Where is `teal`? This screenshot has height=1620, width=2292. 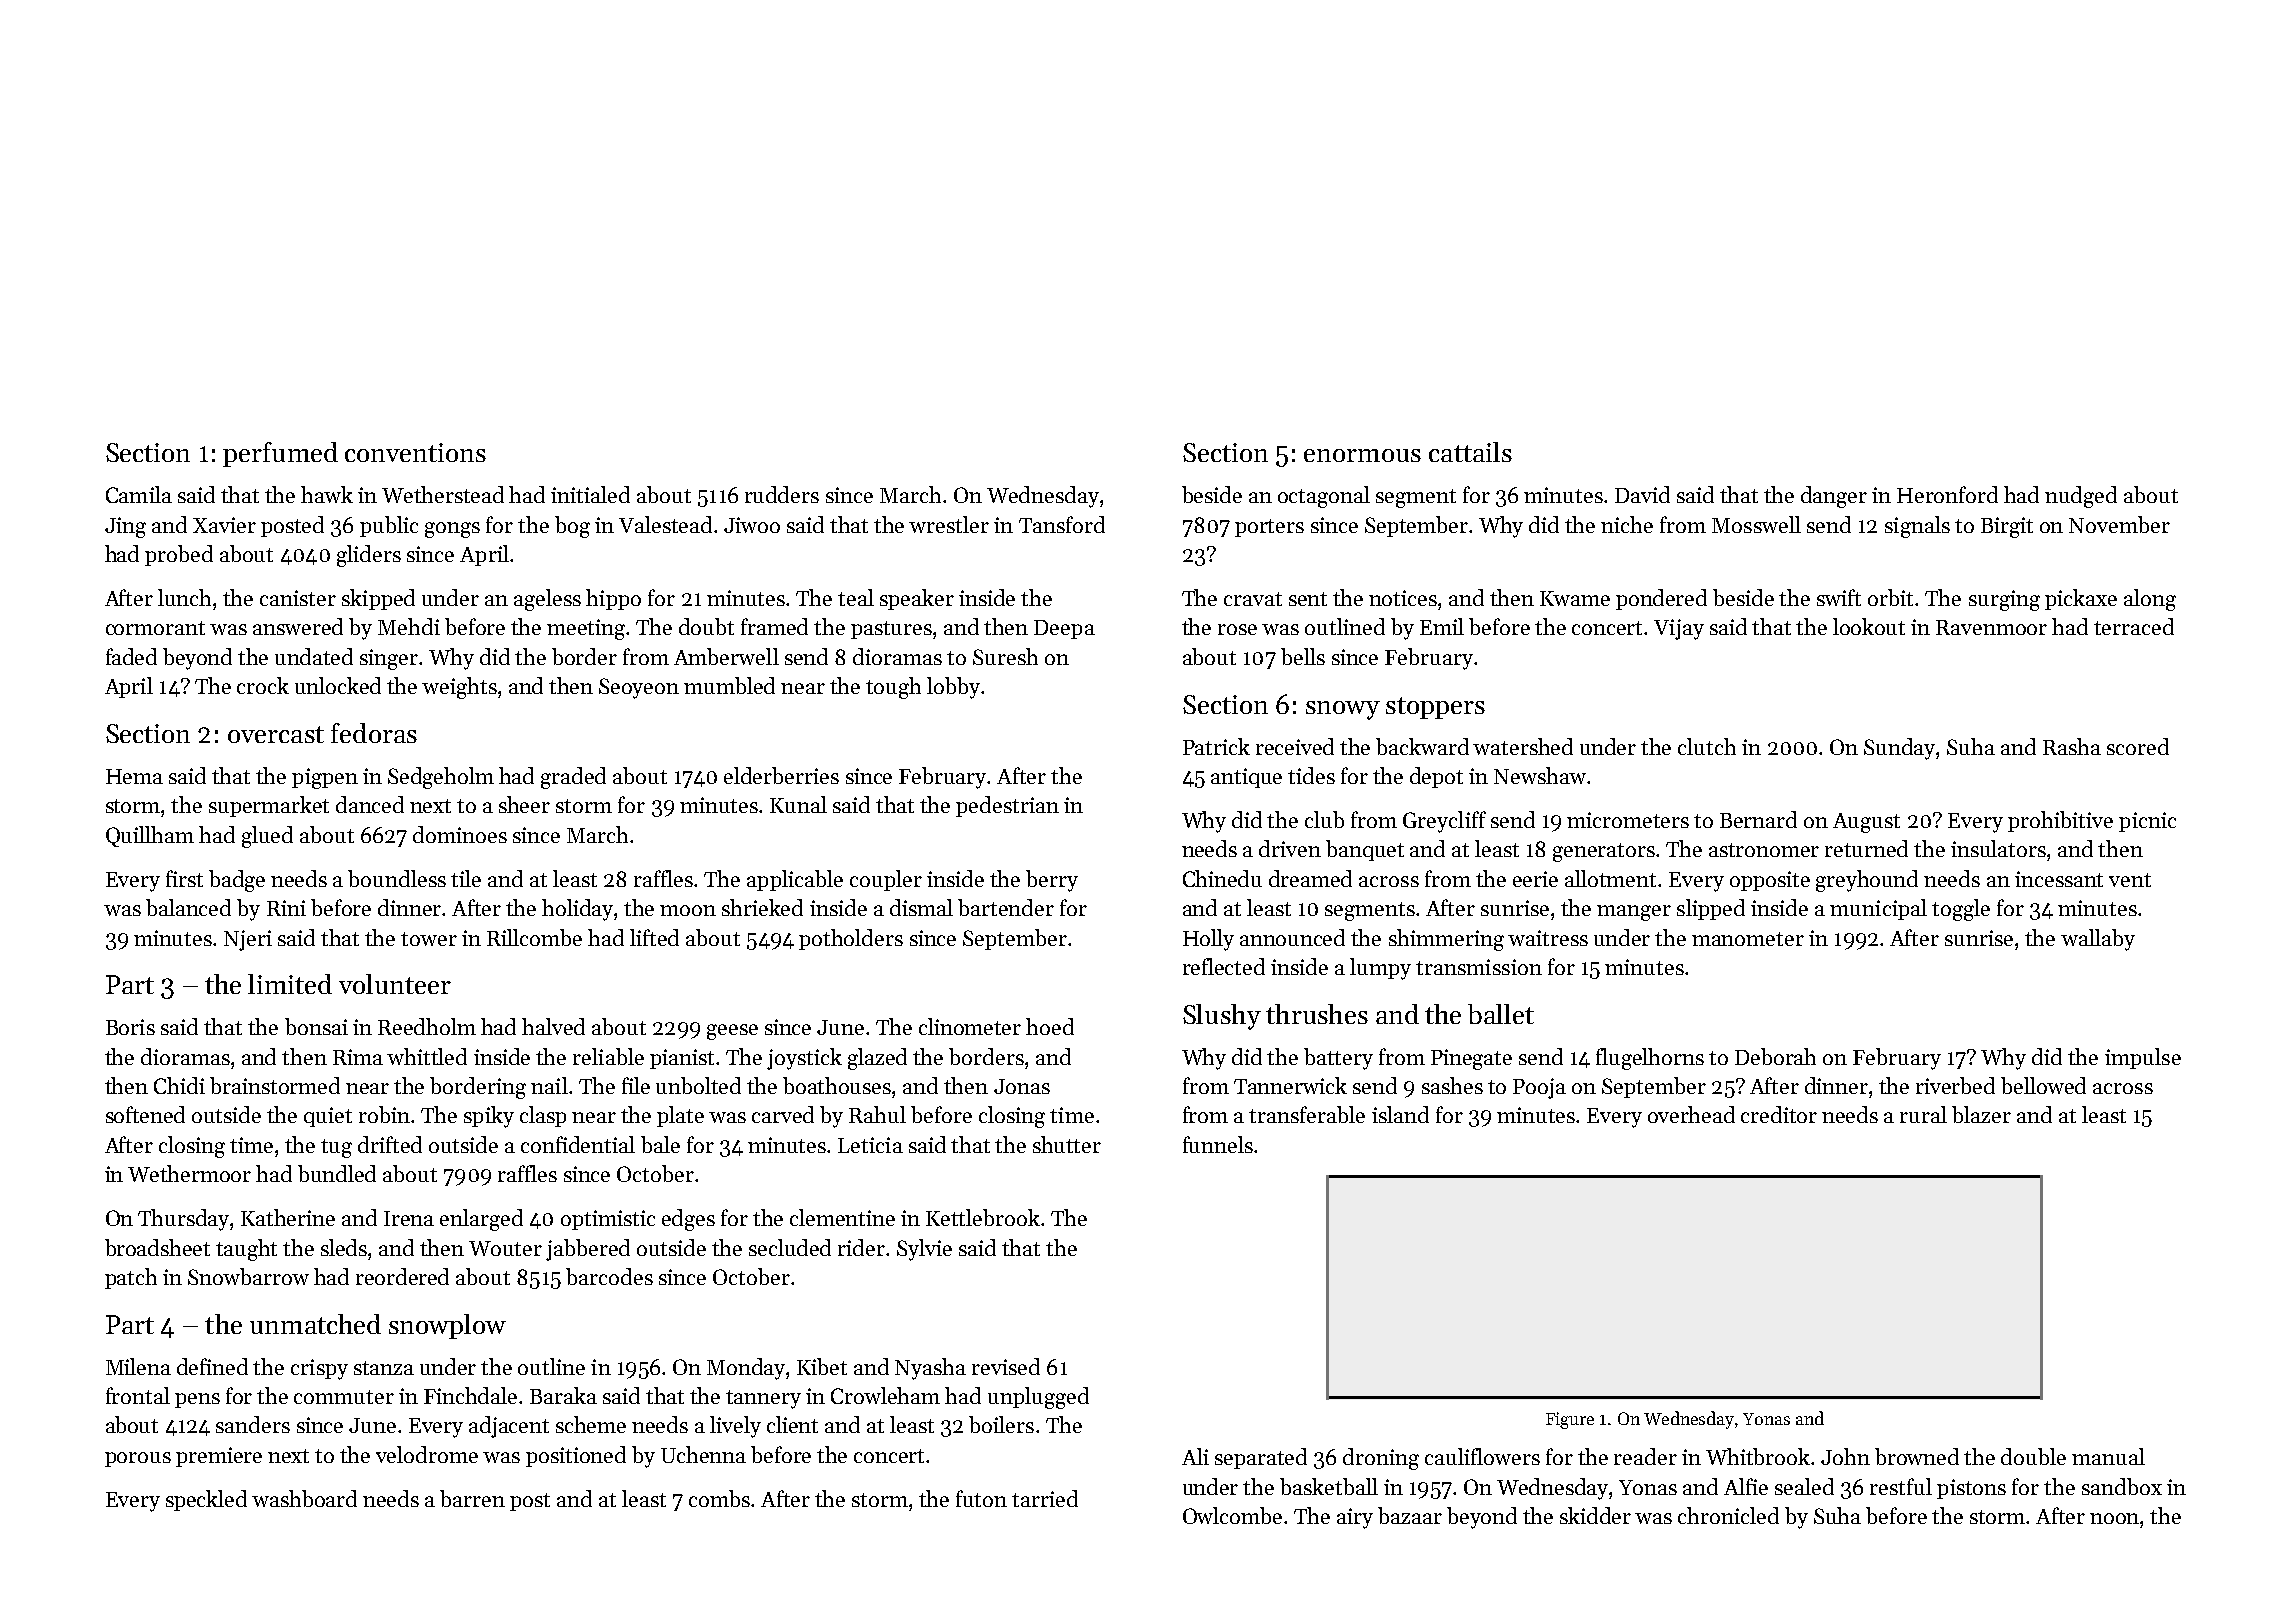 teal is located at coordinates (856, 597).
